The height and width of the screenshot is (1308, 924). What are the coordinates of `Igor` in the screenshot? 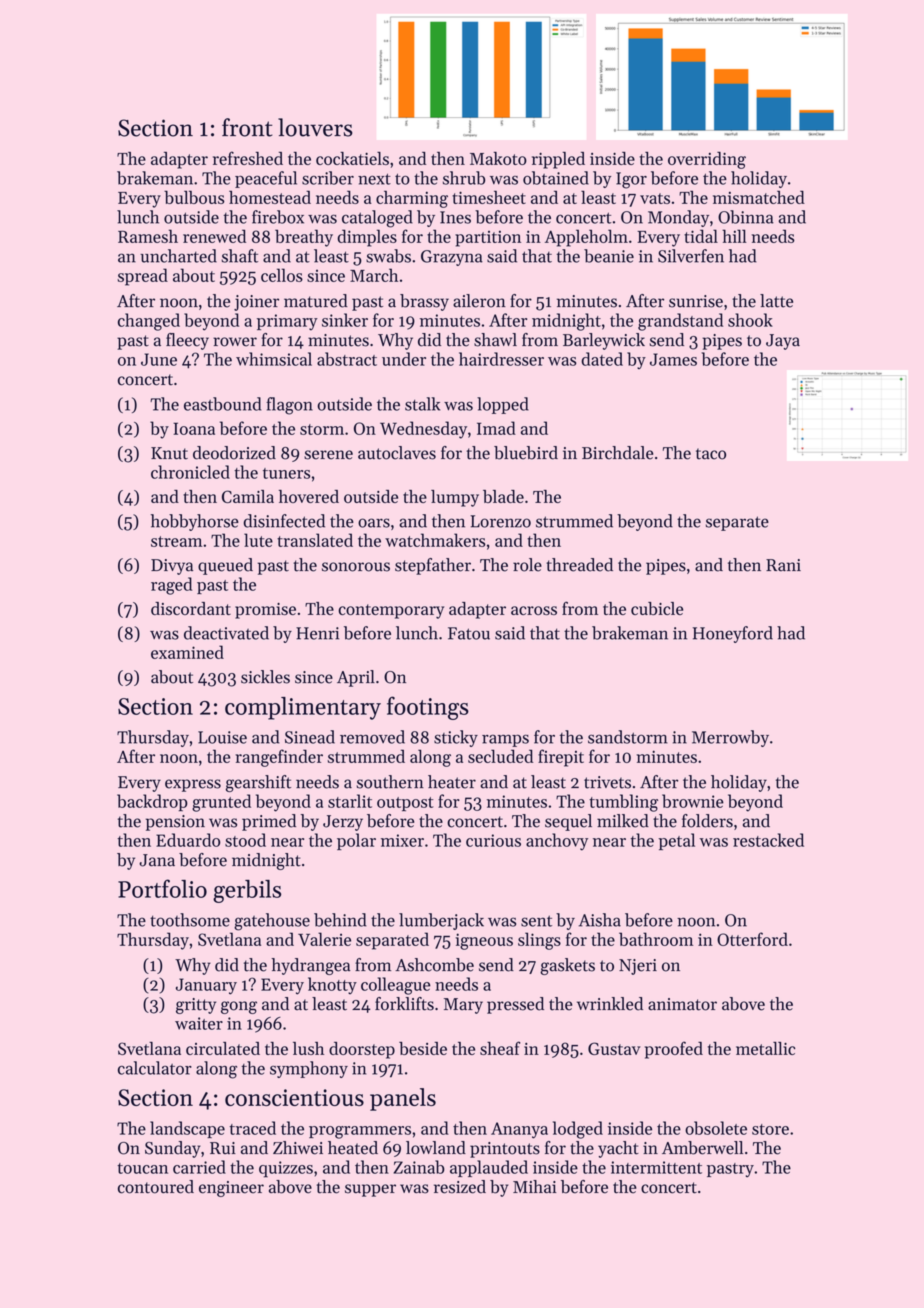 It's located at (631, 180).
